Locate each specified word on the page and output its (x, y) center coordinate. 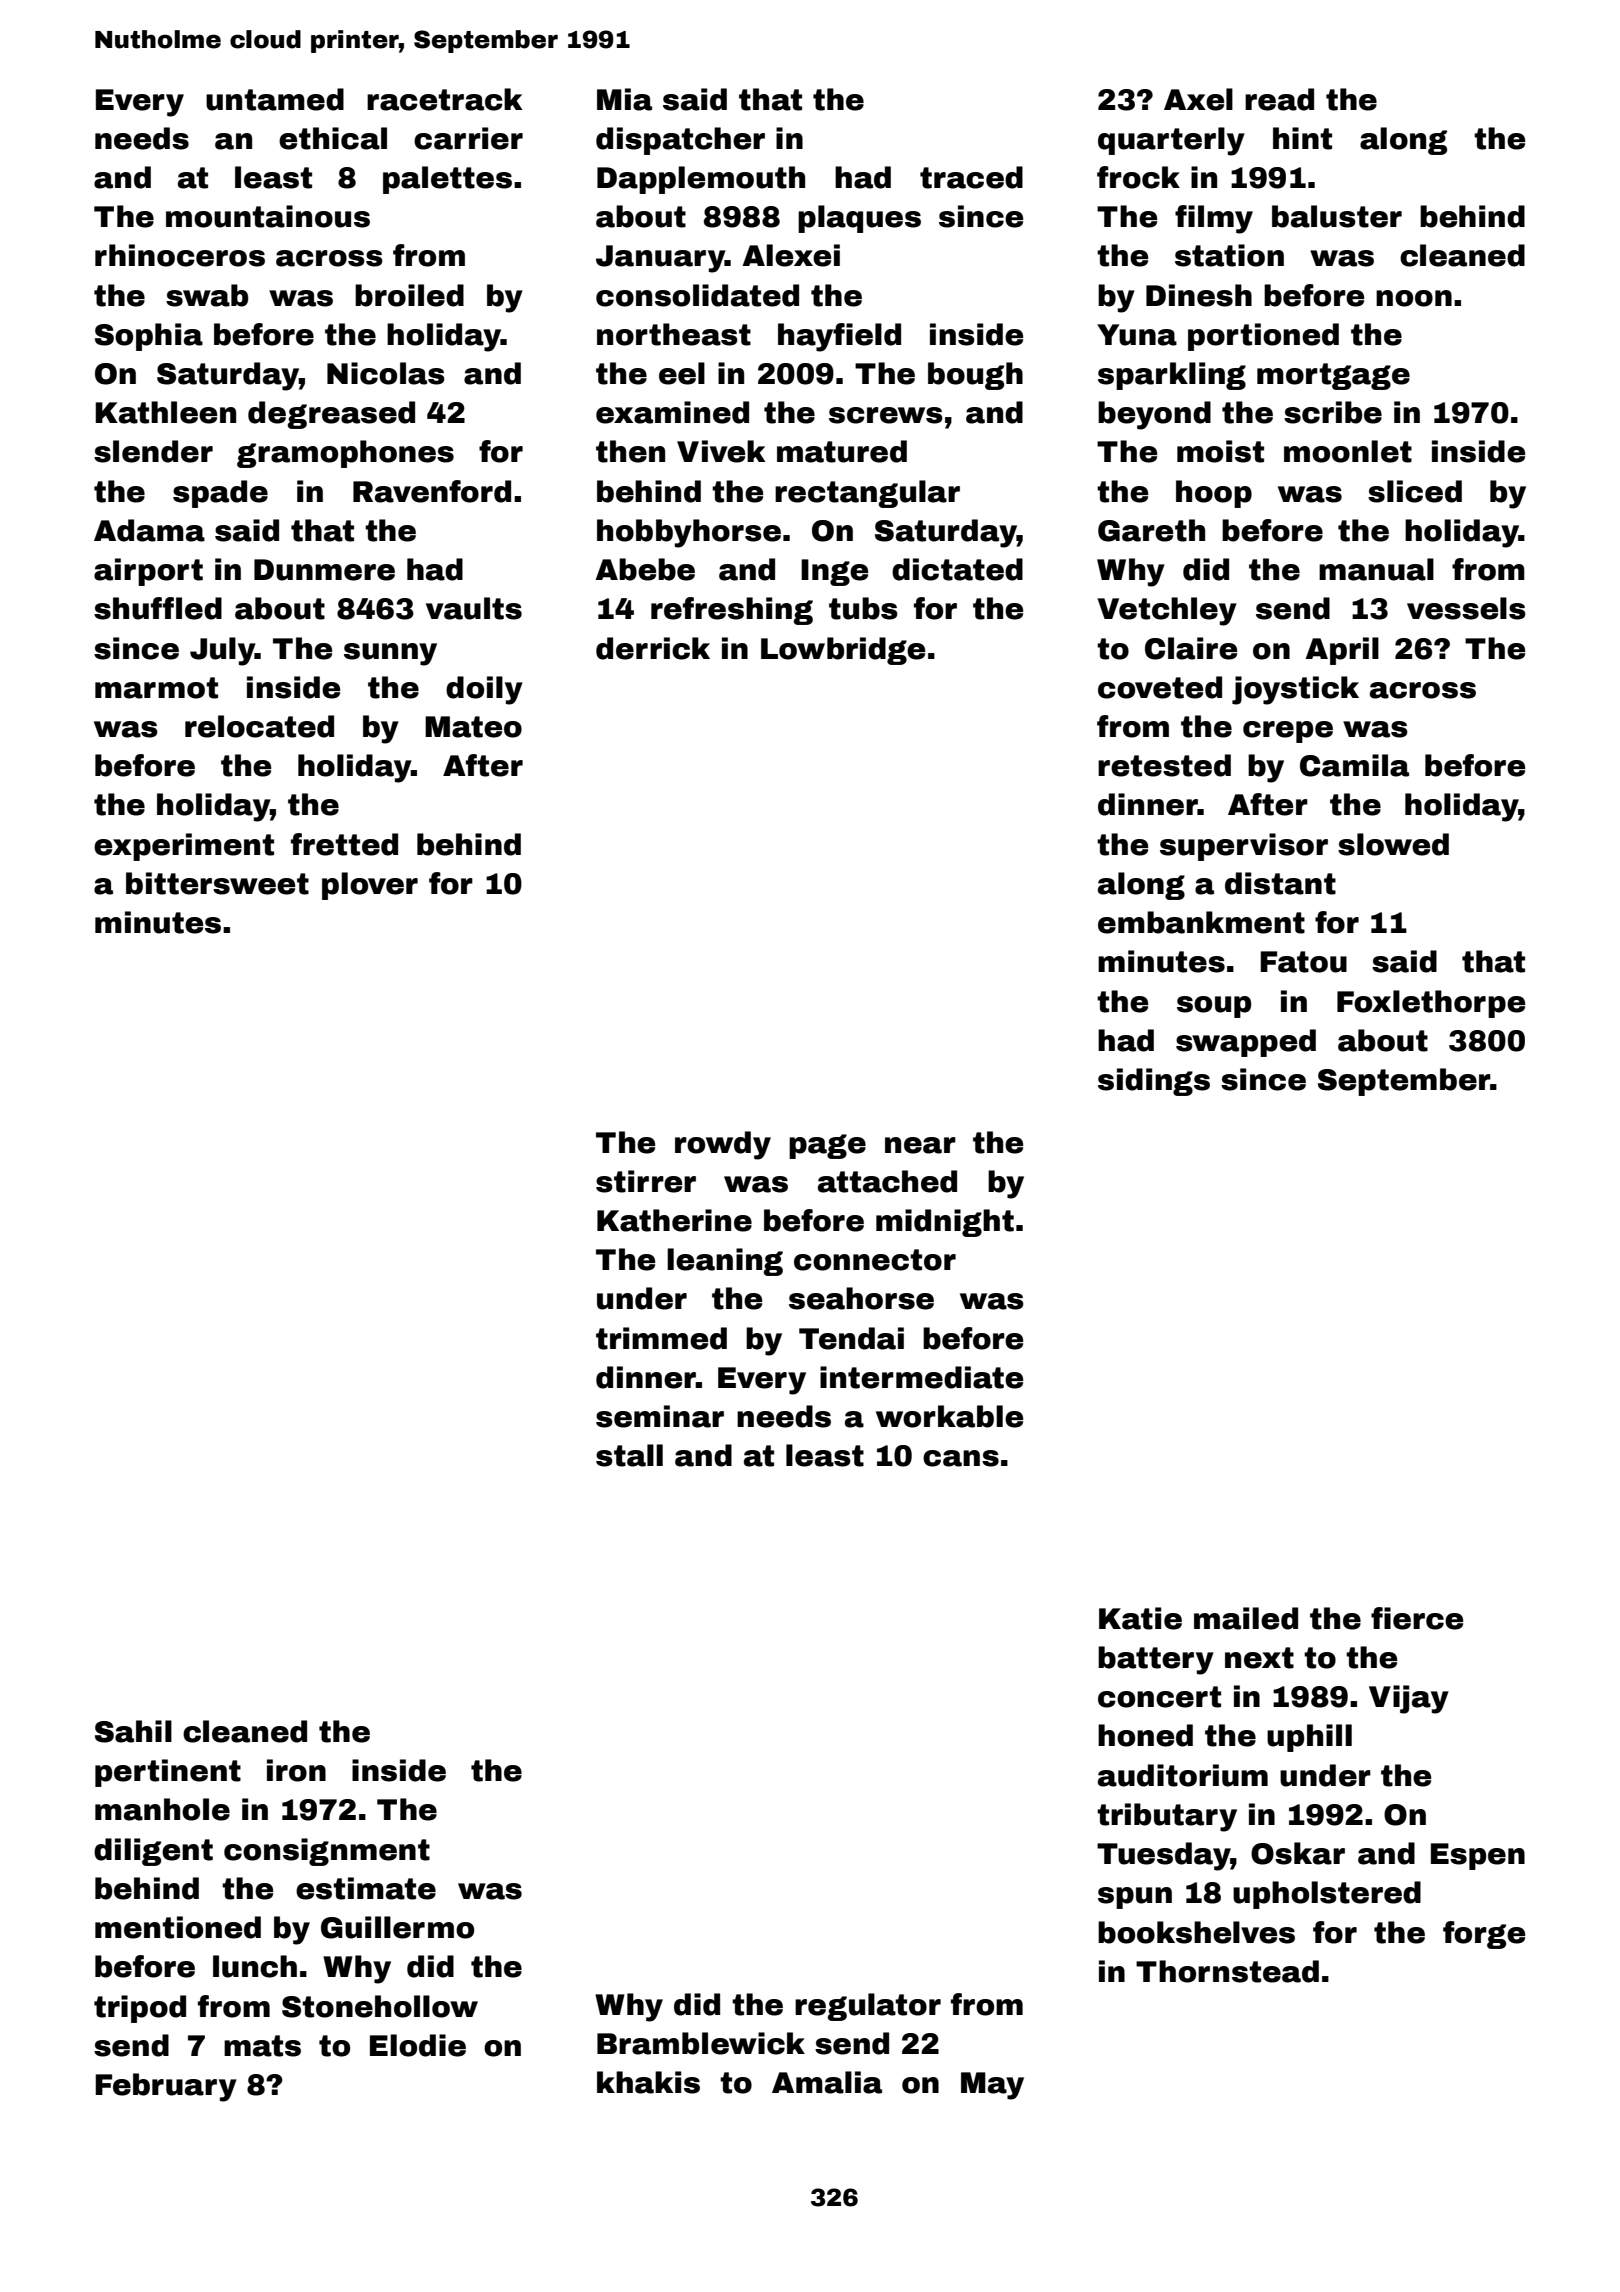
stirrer (646, 1181)
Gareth (1151, 530)
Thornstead (1227, 1971)
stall (629, 1455)
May (992, 2086)
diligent (153, 1852)
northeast (674, 334)
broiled (409, 295)
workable (949, 1416)
